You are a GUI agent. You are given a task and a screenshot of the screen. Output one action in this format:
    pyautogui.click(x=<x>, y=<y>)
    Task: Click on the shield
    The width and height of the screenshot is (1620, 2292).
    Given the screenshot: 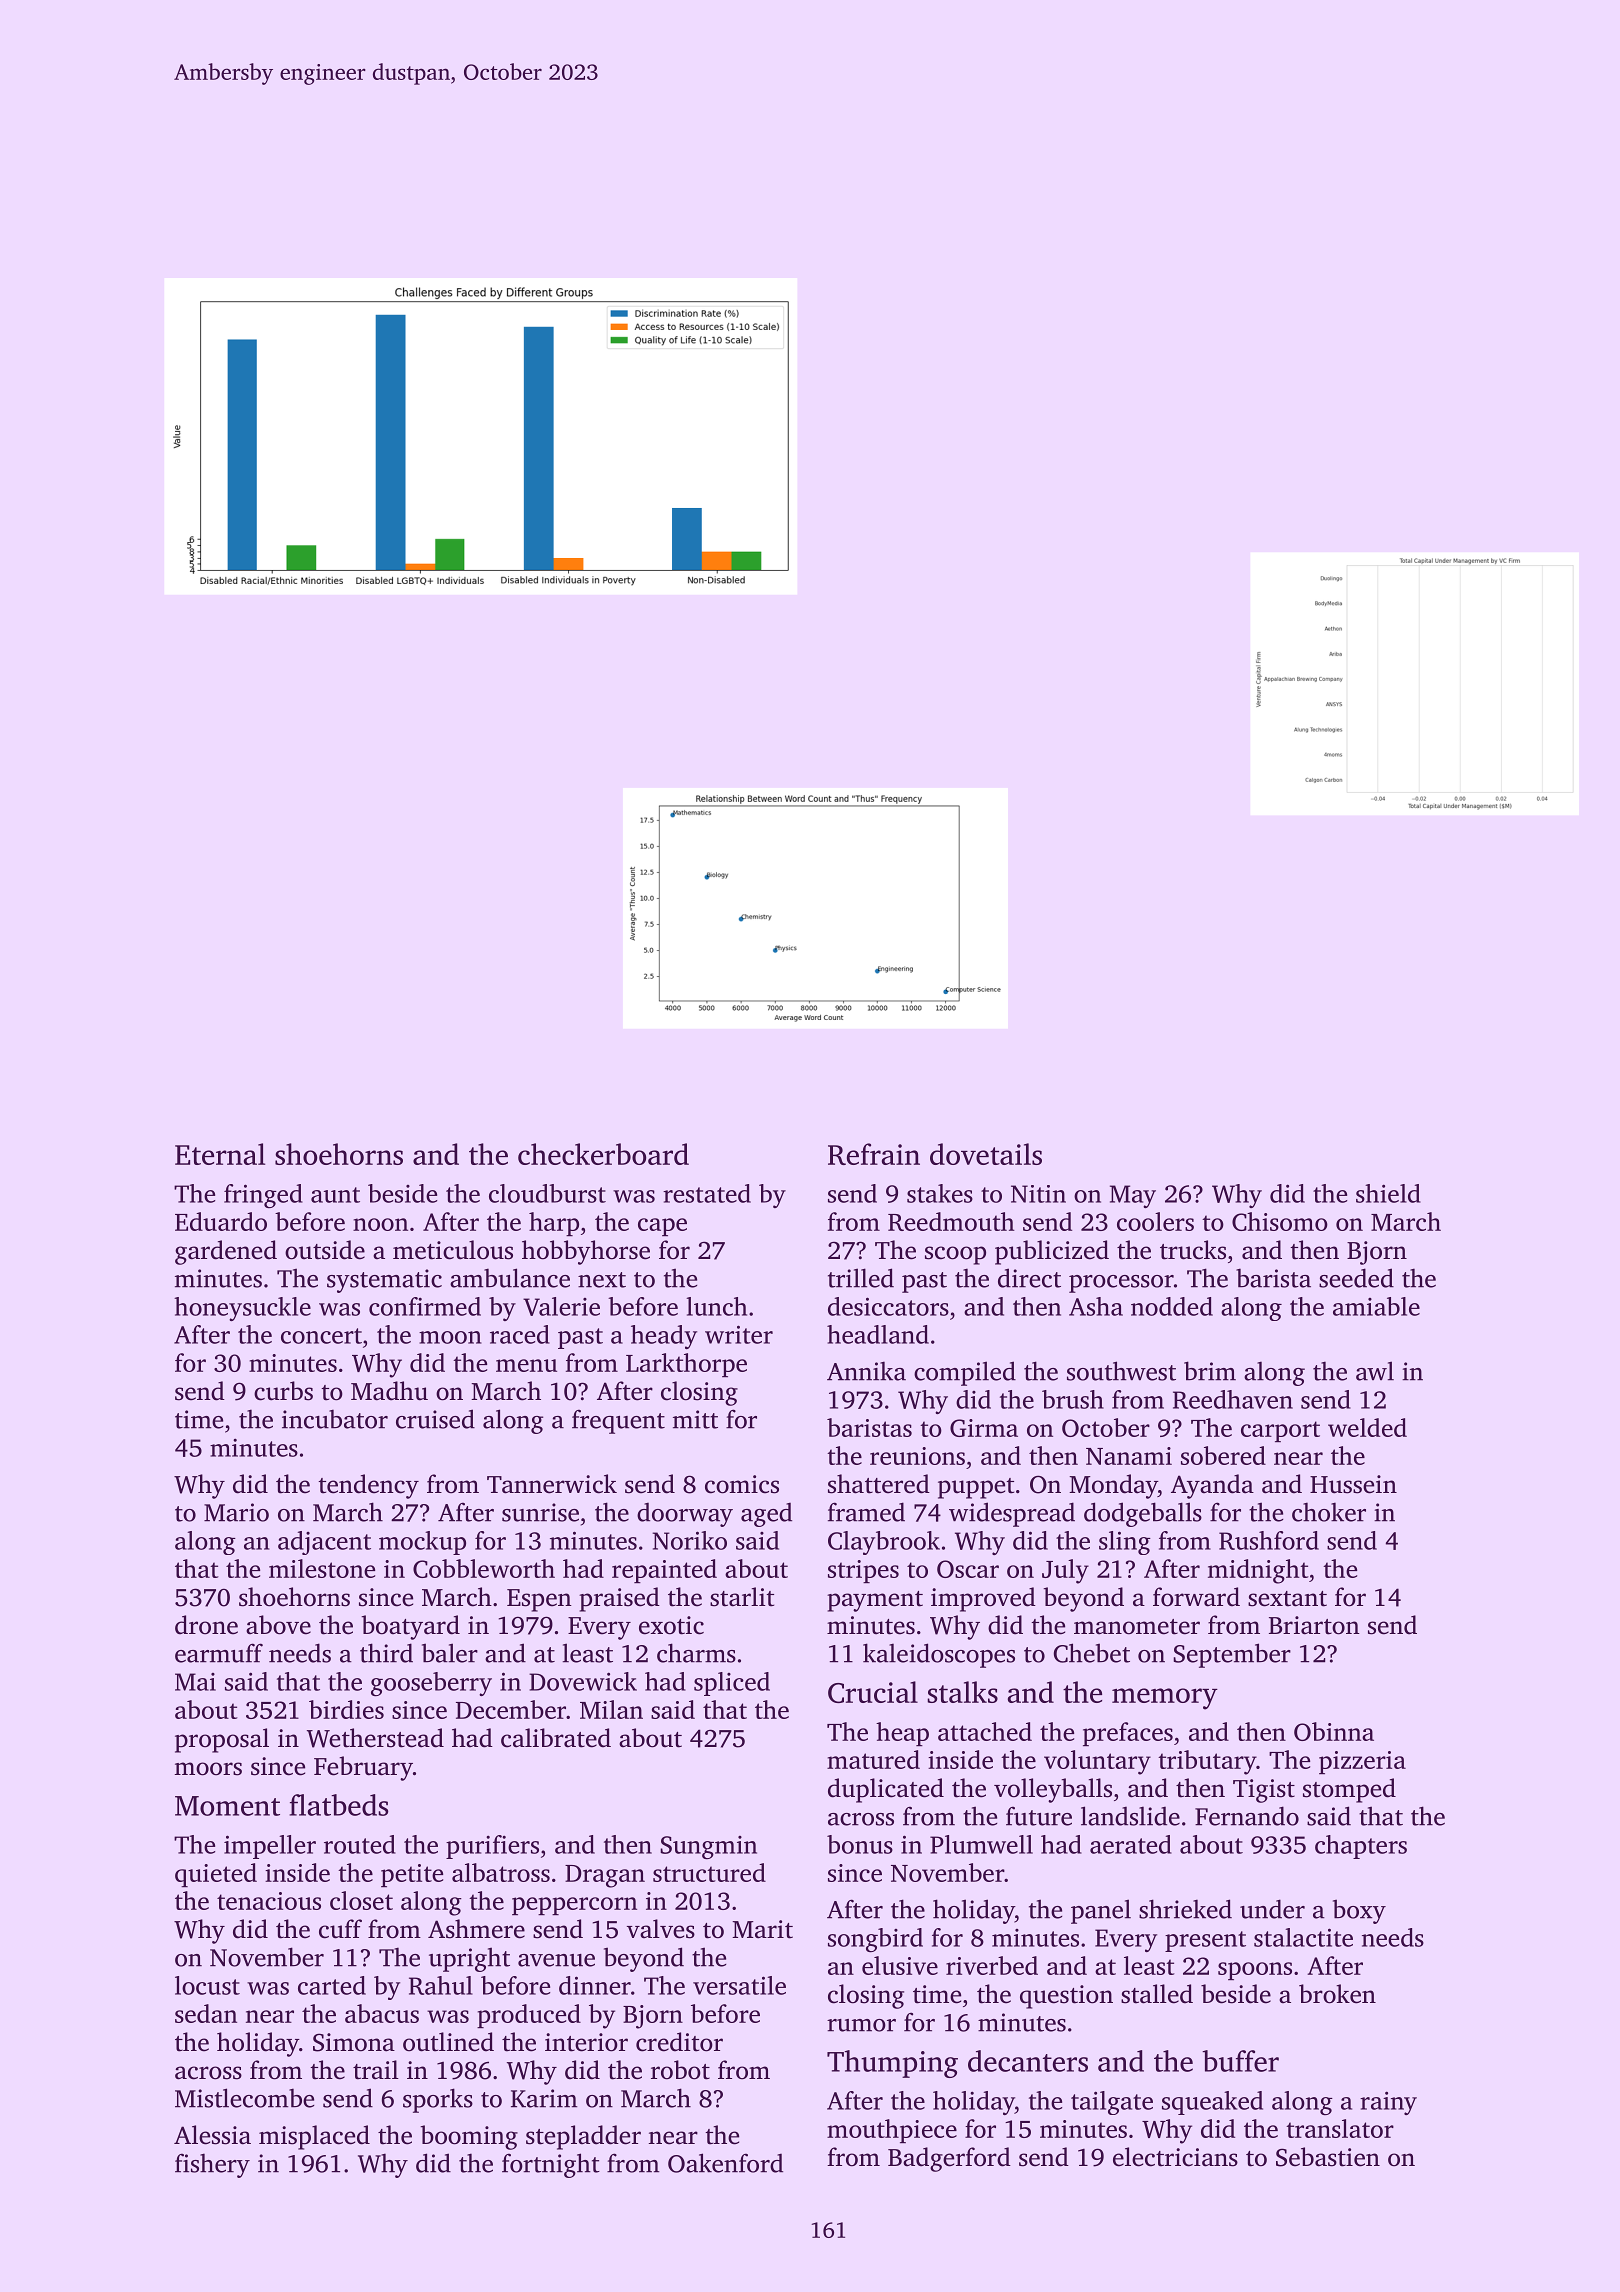 What is the action you would take?
    pyautogui.click(x=1388, y=1193)
